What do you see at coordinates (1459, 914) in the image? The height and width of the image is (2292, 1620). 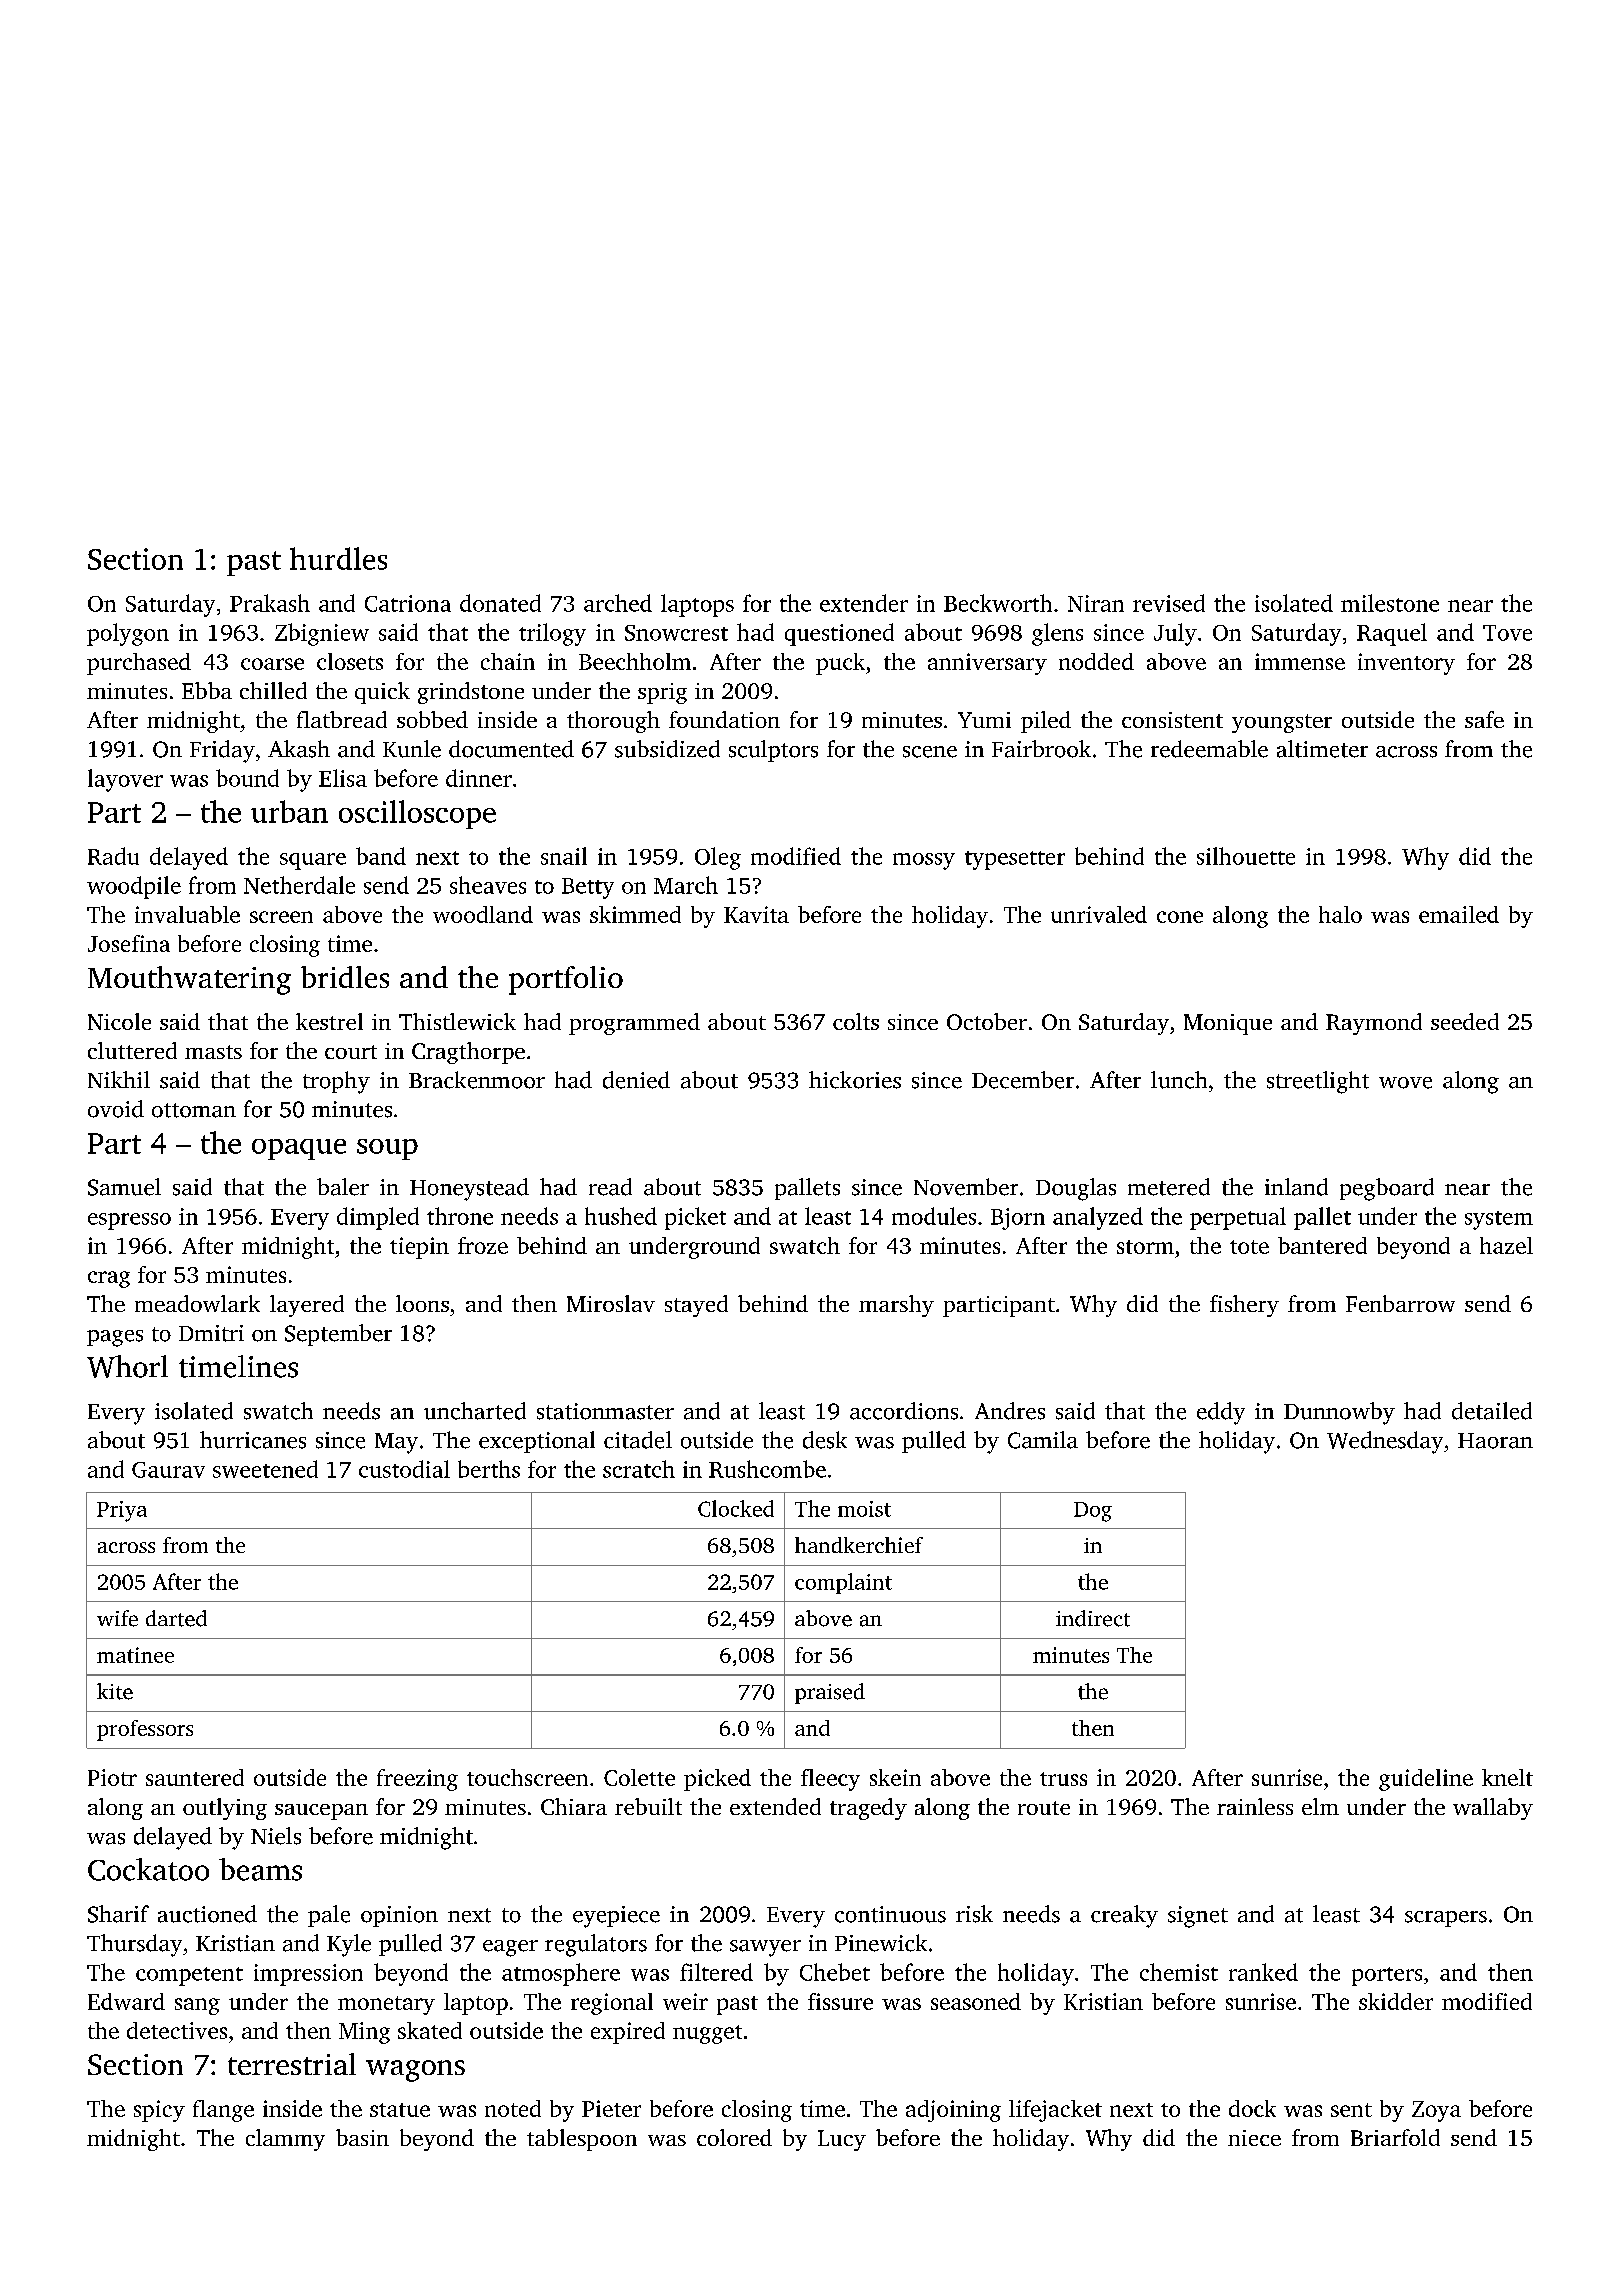 I see `emailed` at bounding box center [1459, 914].
